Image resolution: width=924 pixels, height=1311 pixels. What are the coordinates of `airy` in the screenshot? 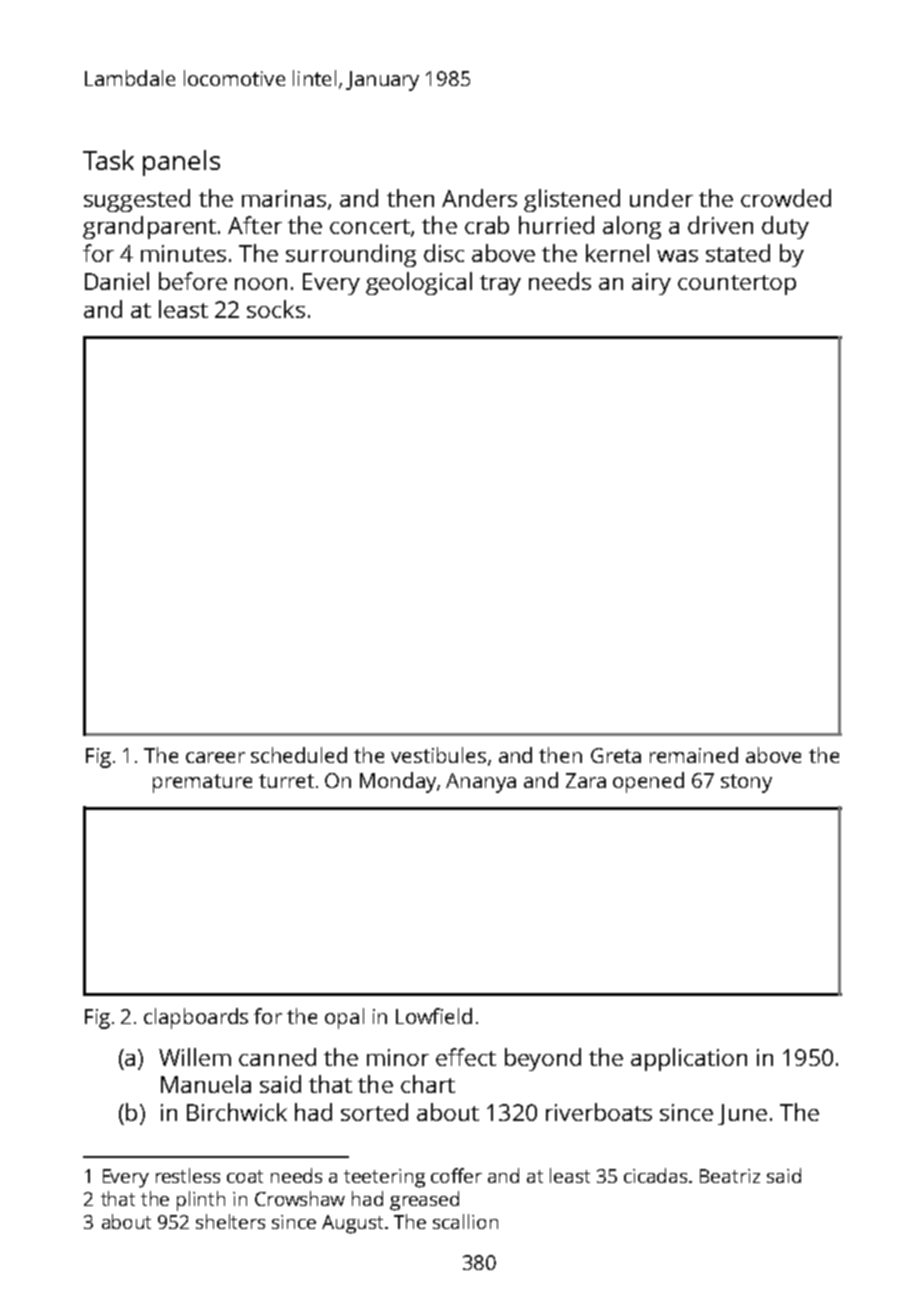 It's located at (651, 284).
